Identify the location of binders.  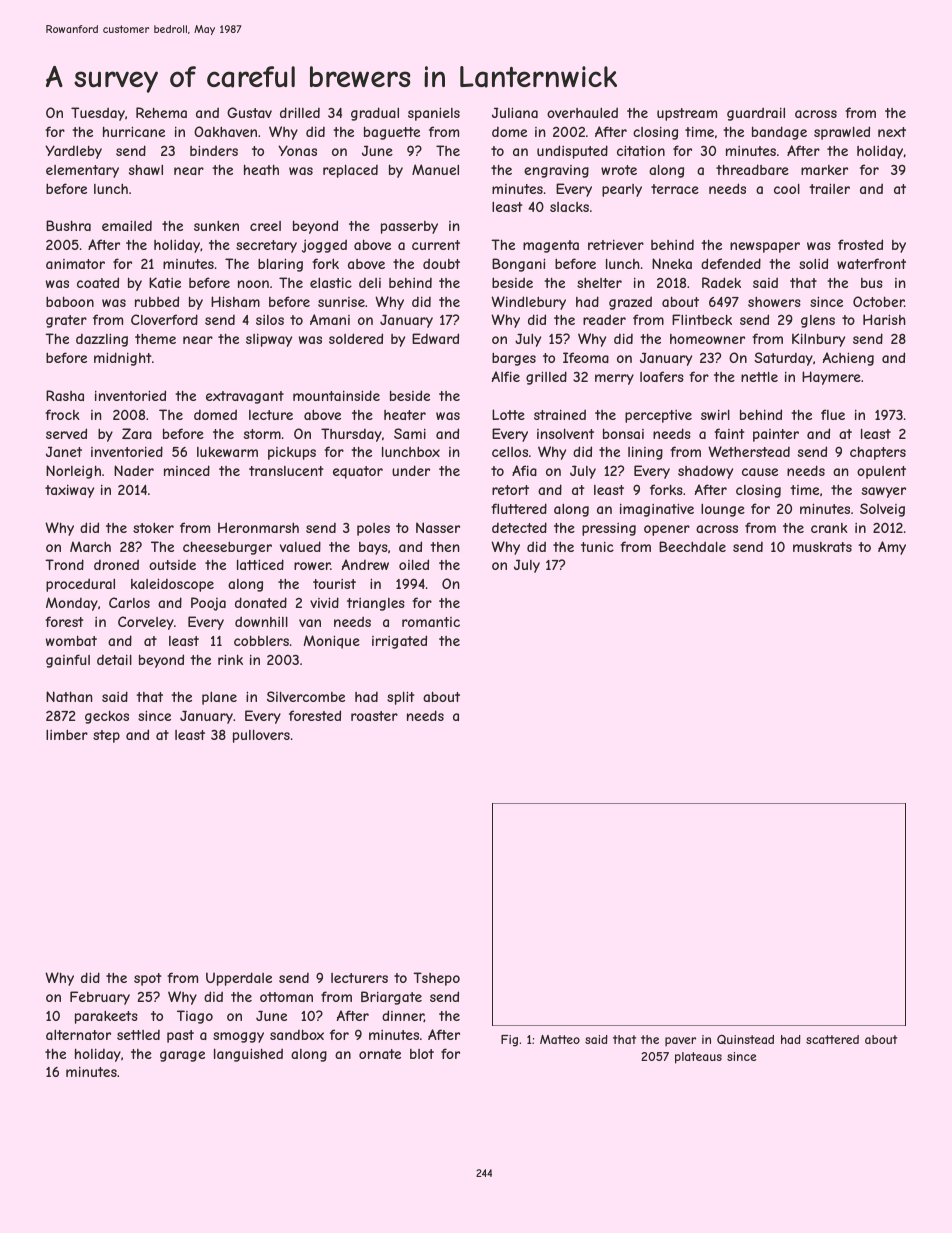
(214, 150).
